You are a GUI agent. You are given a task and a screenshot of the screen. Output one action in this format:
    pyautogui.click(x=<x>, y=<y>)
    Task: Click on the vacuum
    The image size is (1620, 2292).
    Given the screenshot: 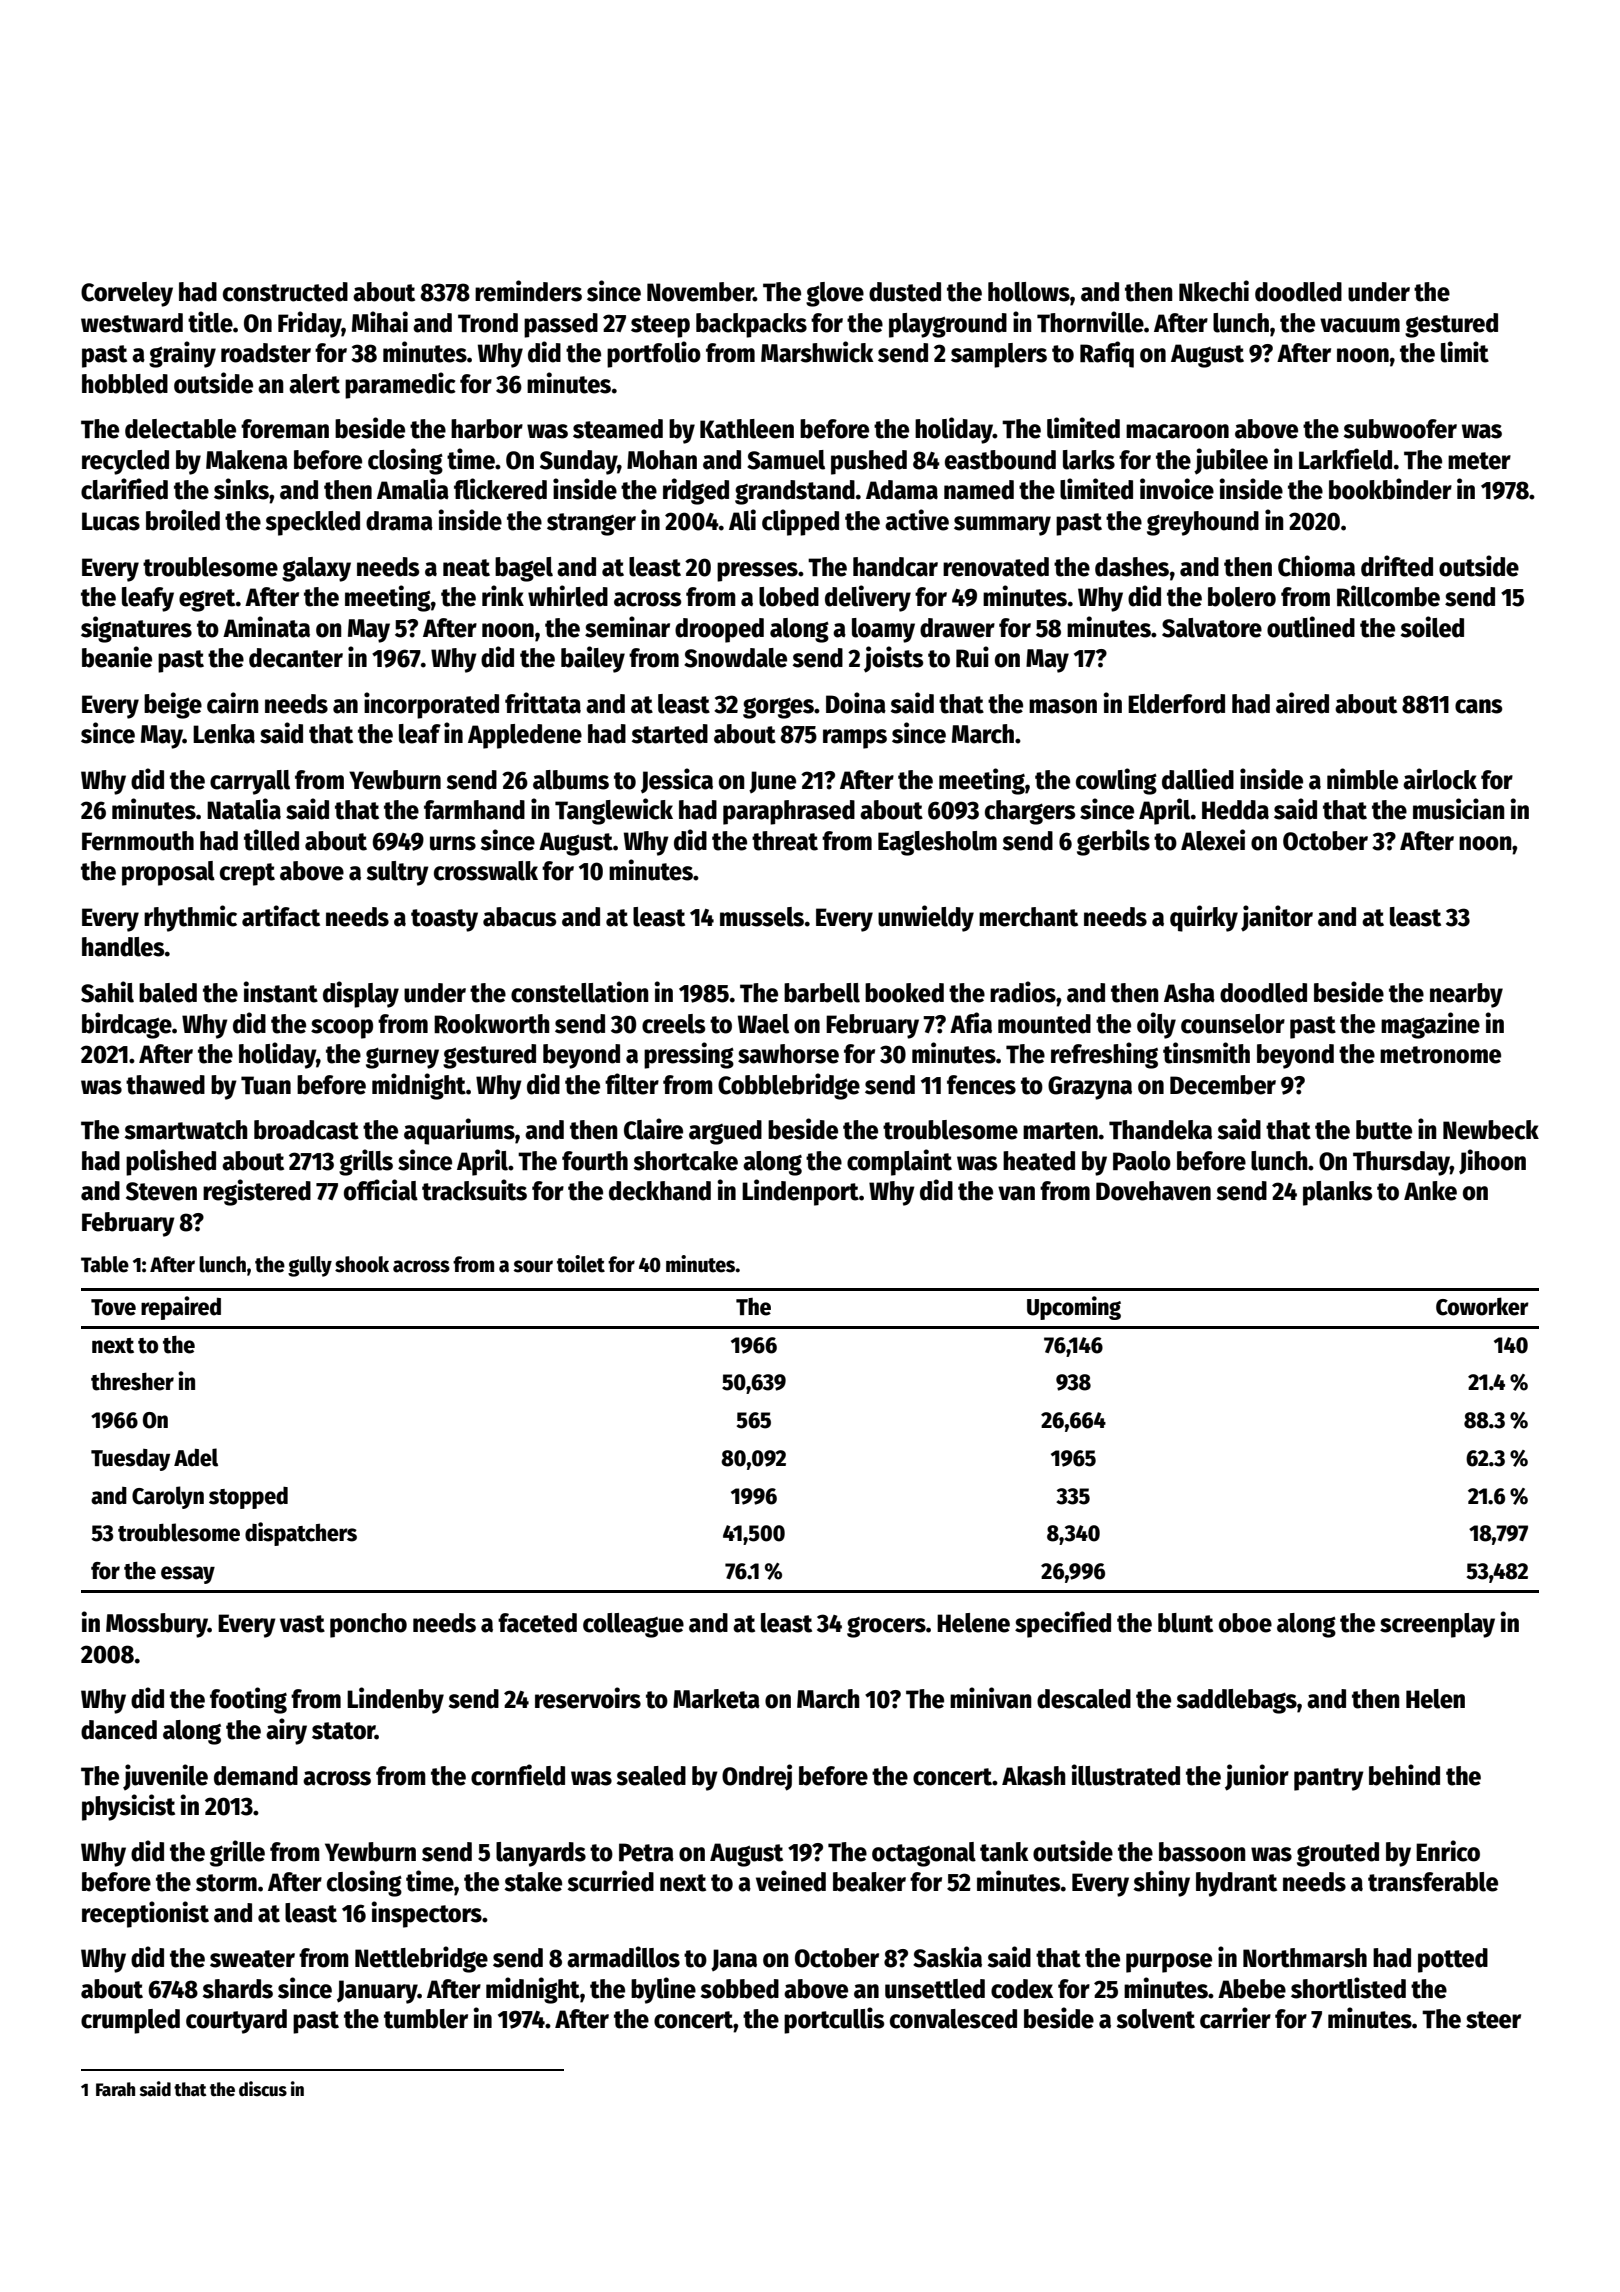 What is the action you would take?
    pyautogui.click(x=1360, y=325)
